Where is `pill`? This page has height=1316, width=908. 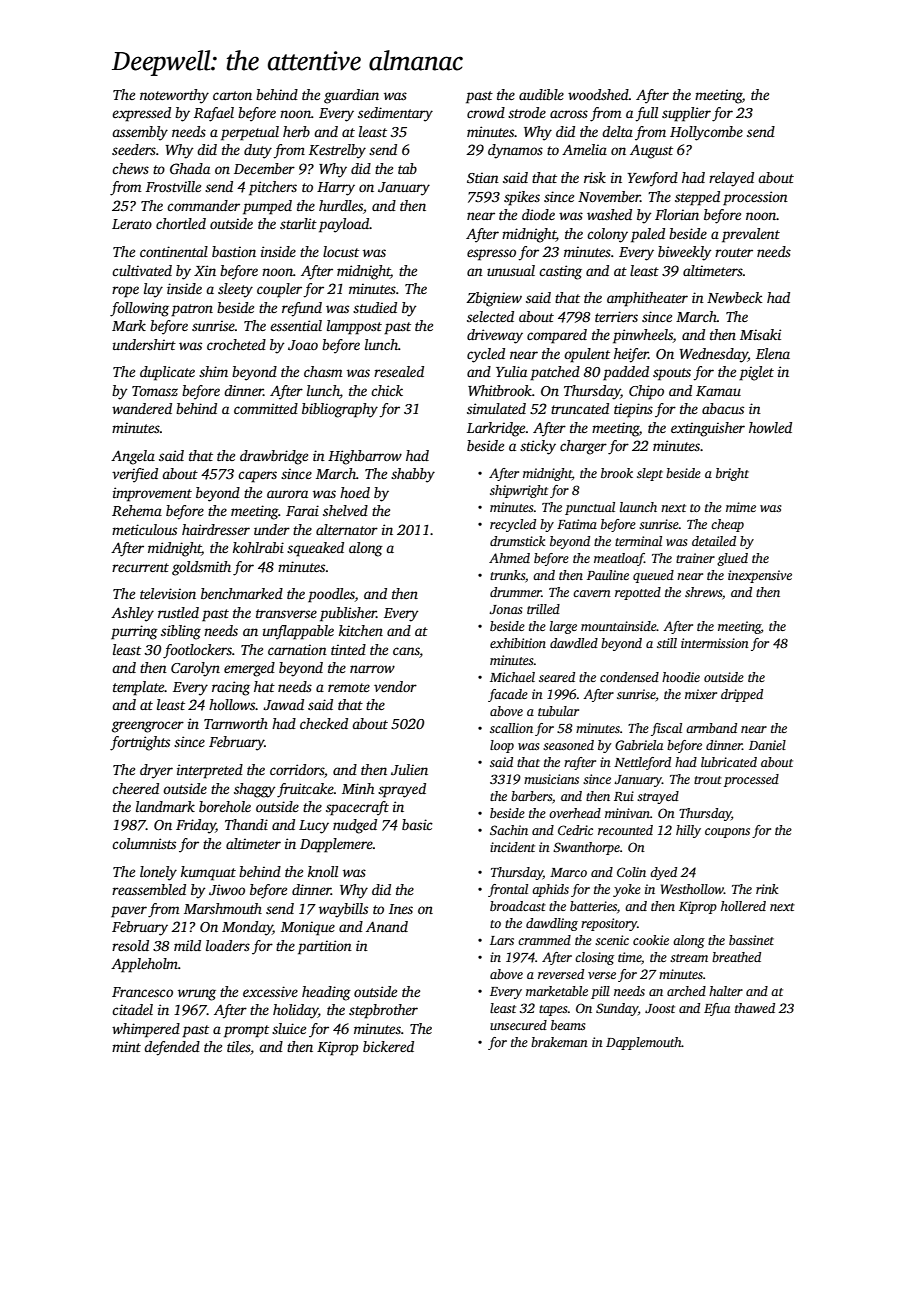
pill is located at coordinates (600, 992).
